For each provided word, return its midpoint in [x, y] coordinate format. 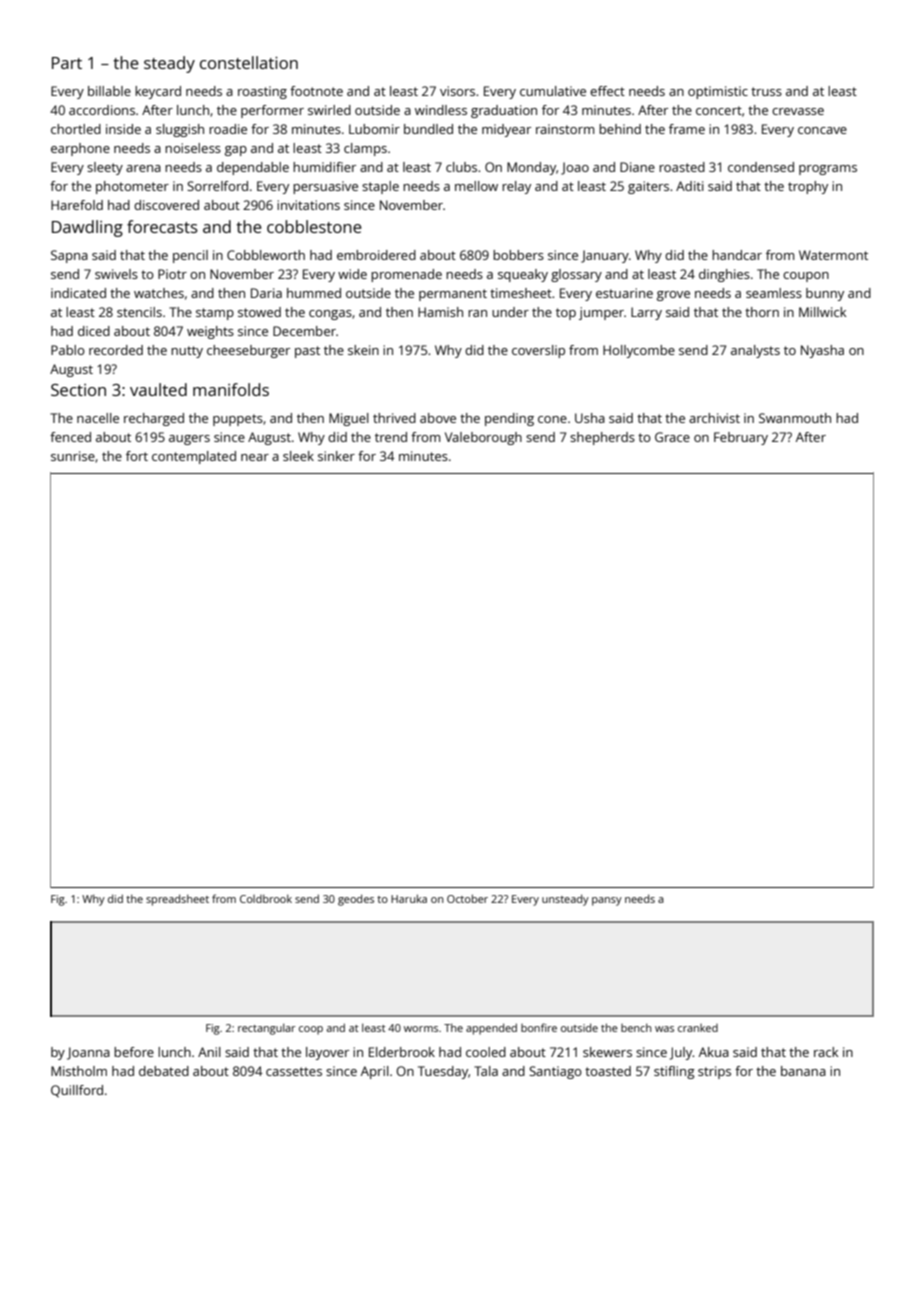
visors [457, 91]
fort [137, 456]
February [741, 438]
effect [607, 91]
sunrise [73, 456]
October [467, 898]
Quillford [77, 1091]
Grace [672, 437]
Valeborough [483, 438]
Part [67, 63]
